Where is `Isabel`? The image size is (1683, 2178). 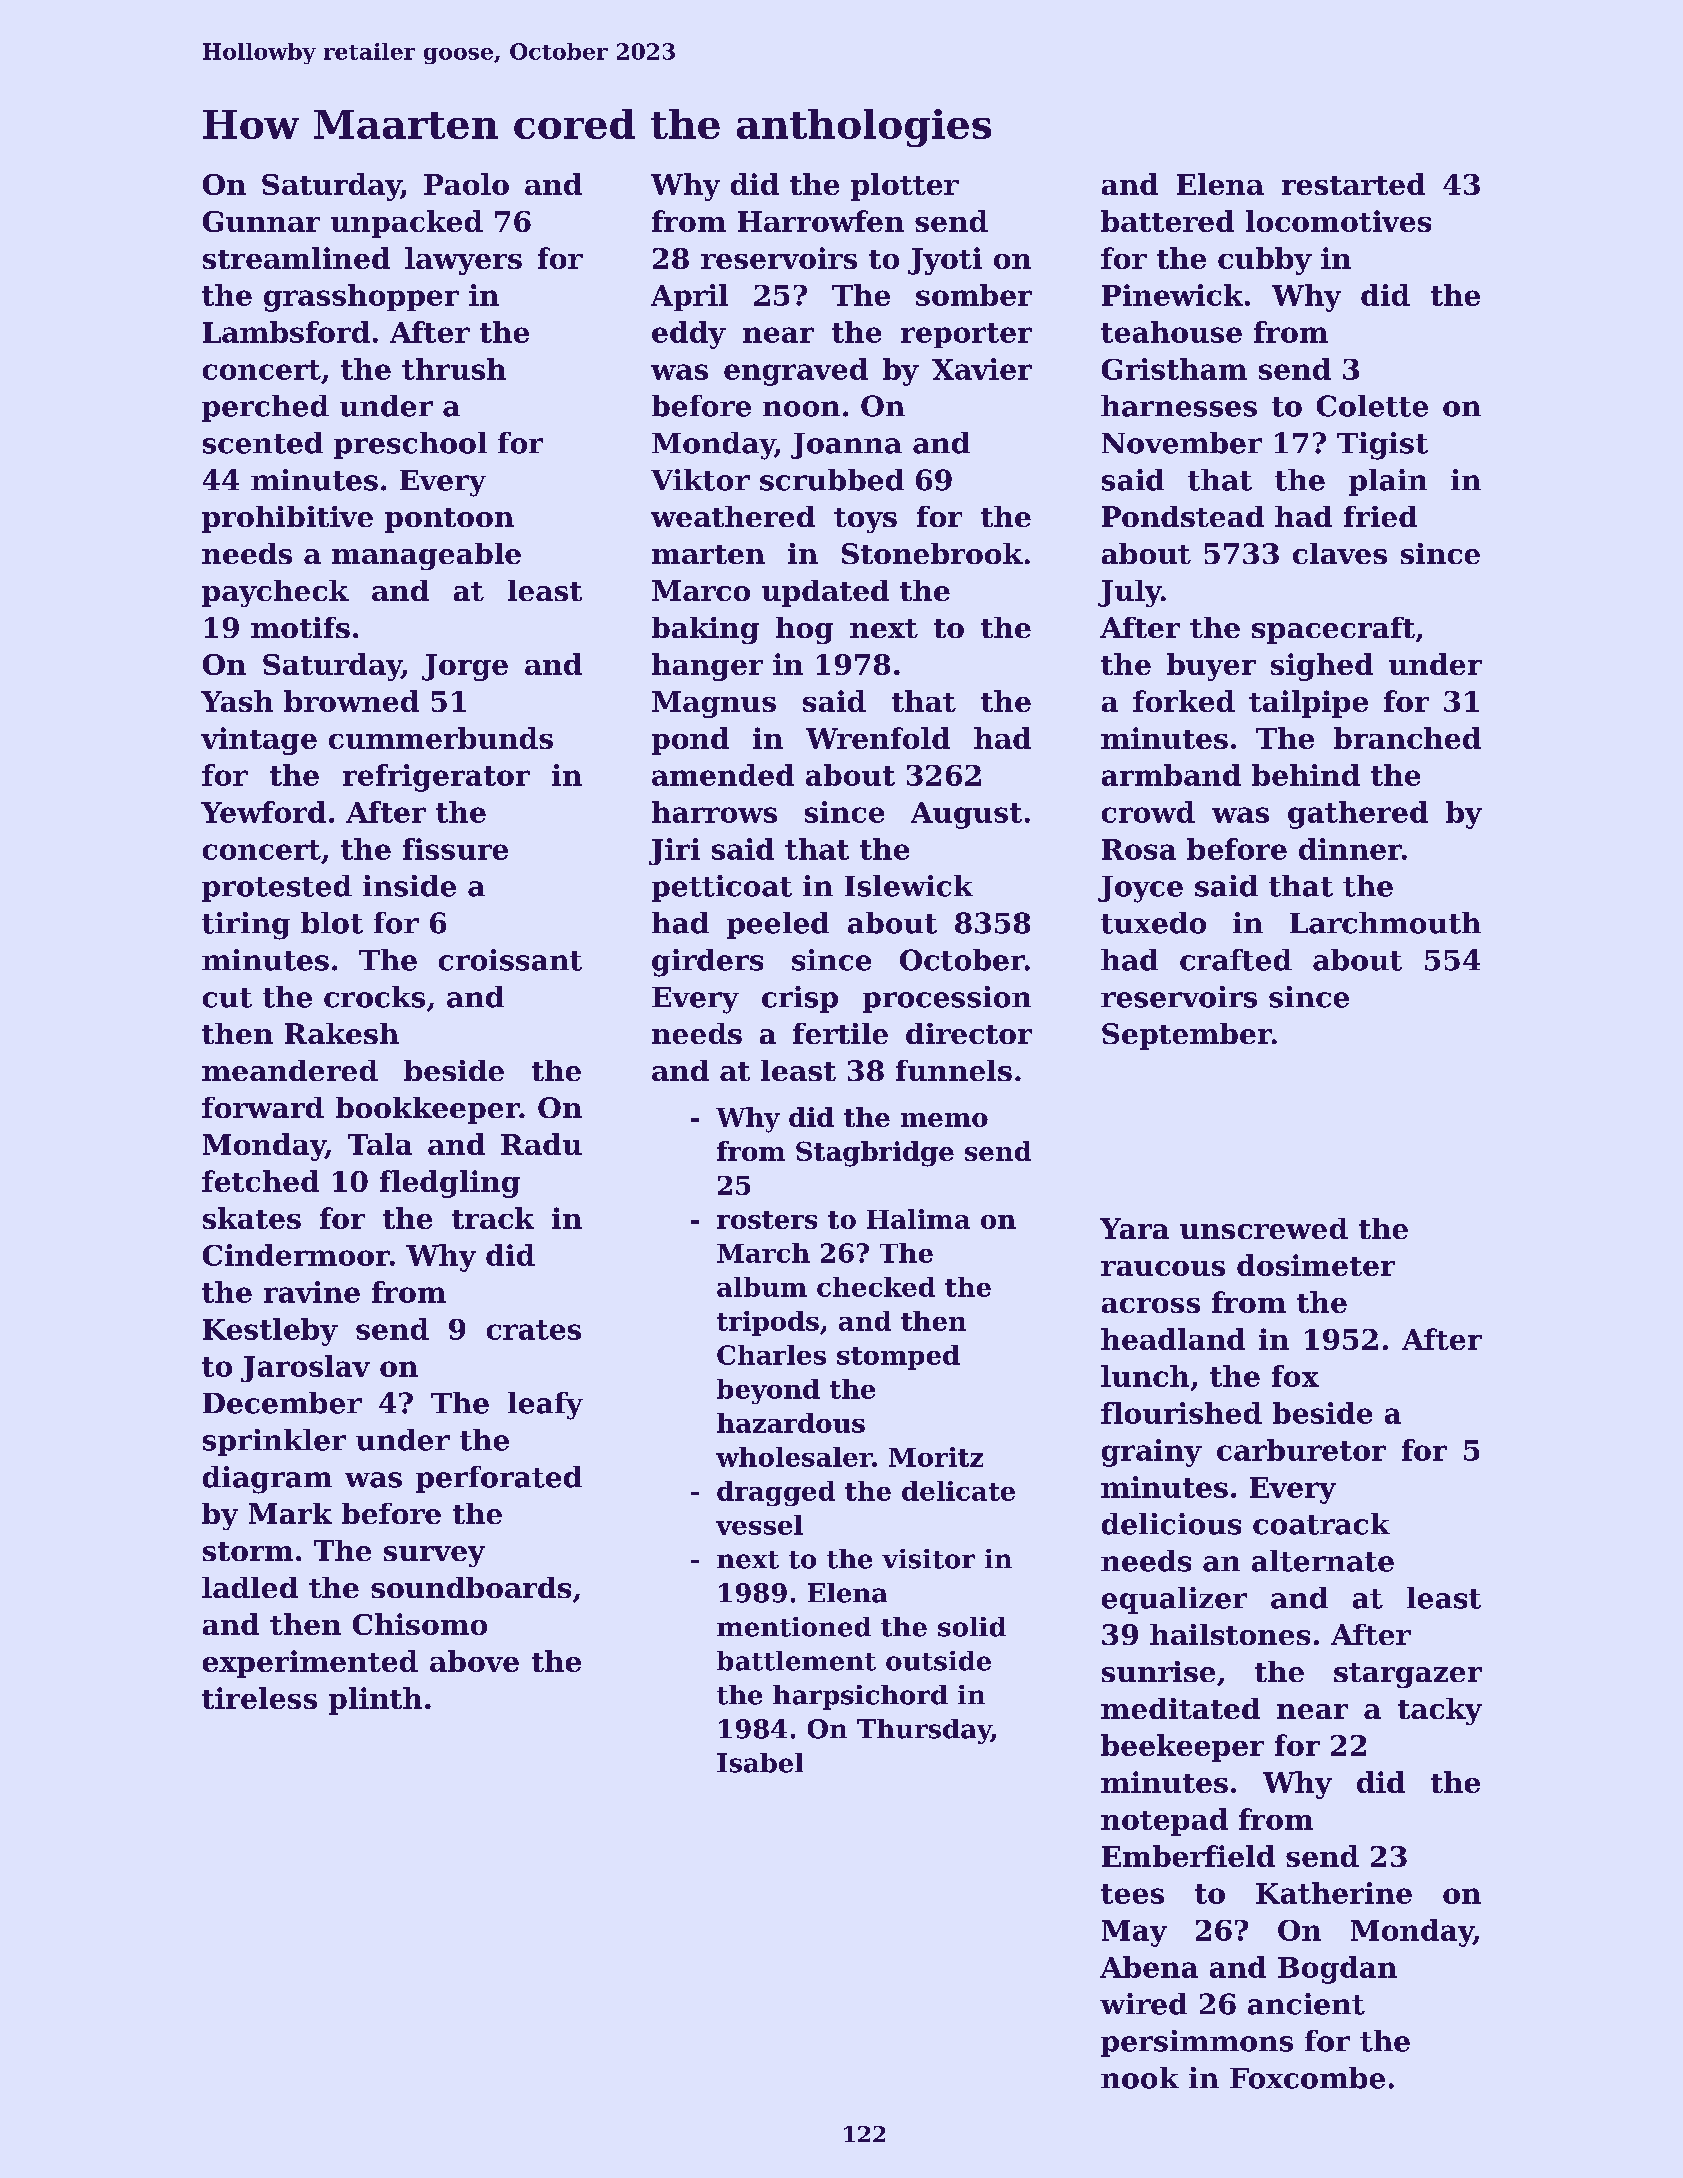
Isabel is located at coordinates (760, 1763).
